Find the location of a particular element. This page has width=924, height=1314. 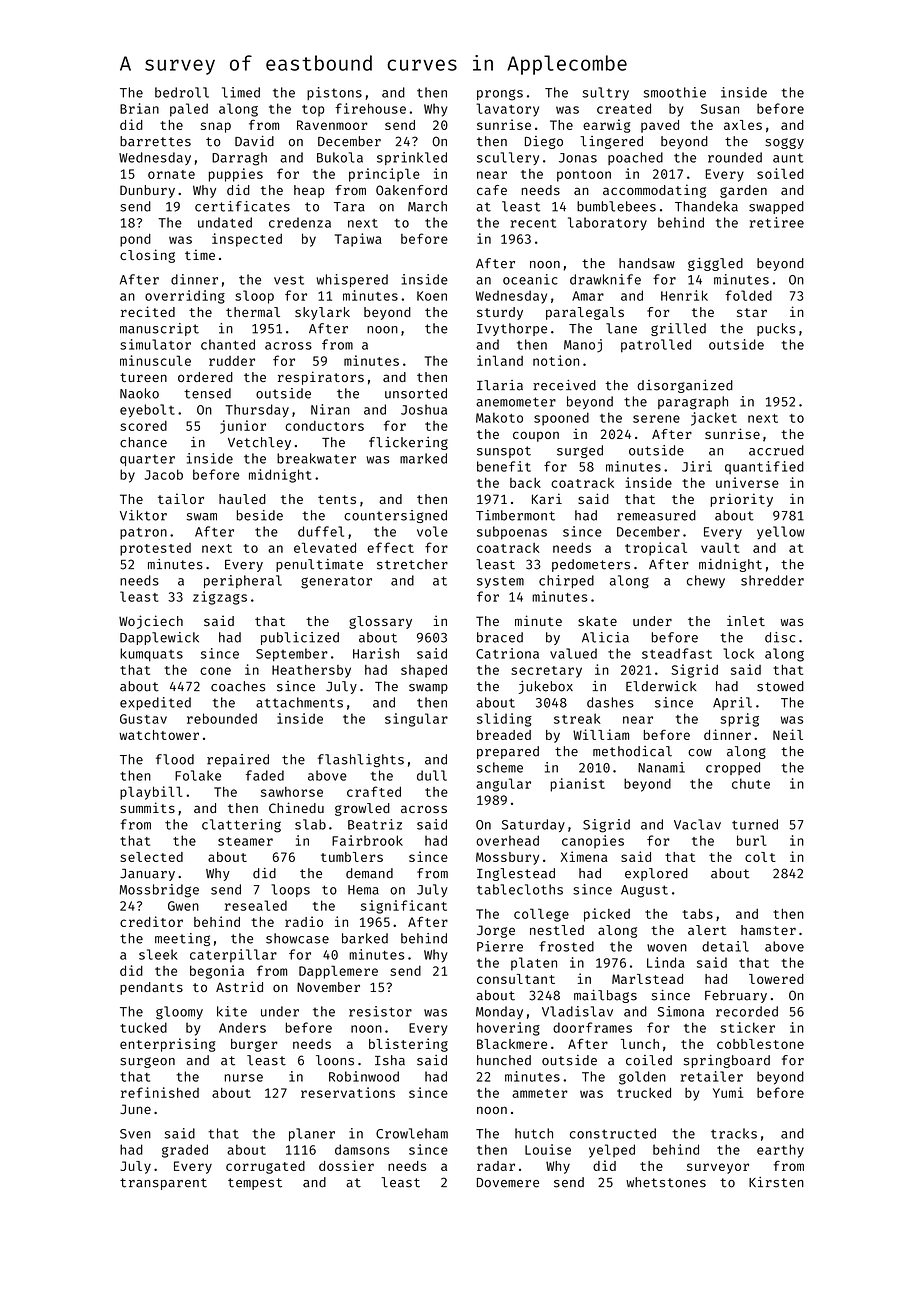

elevated is located at coordinates (325, 547).
